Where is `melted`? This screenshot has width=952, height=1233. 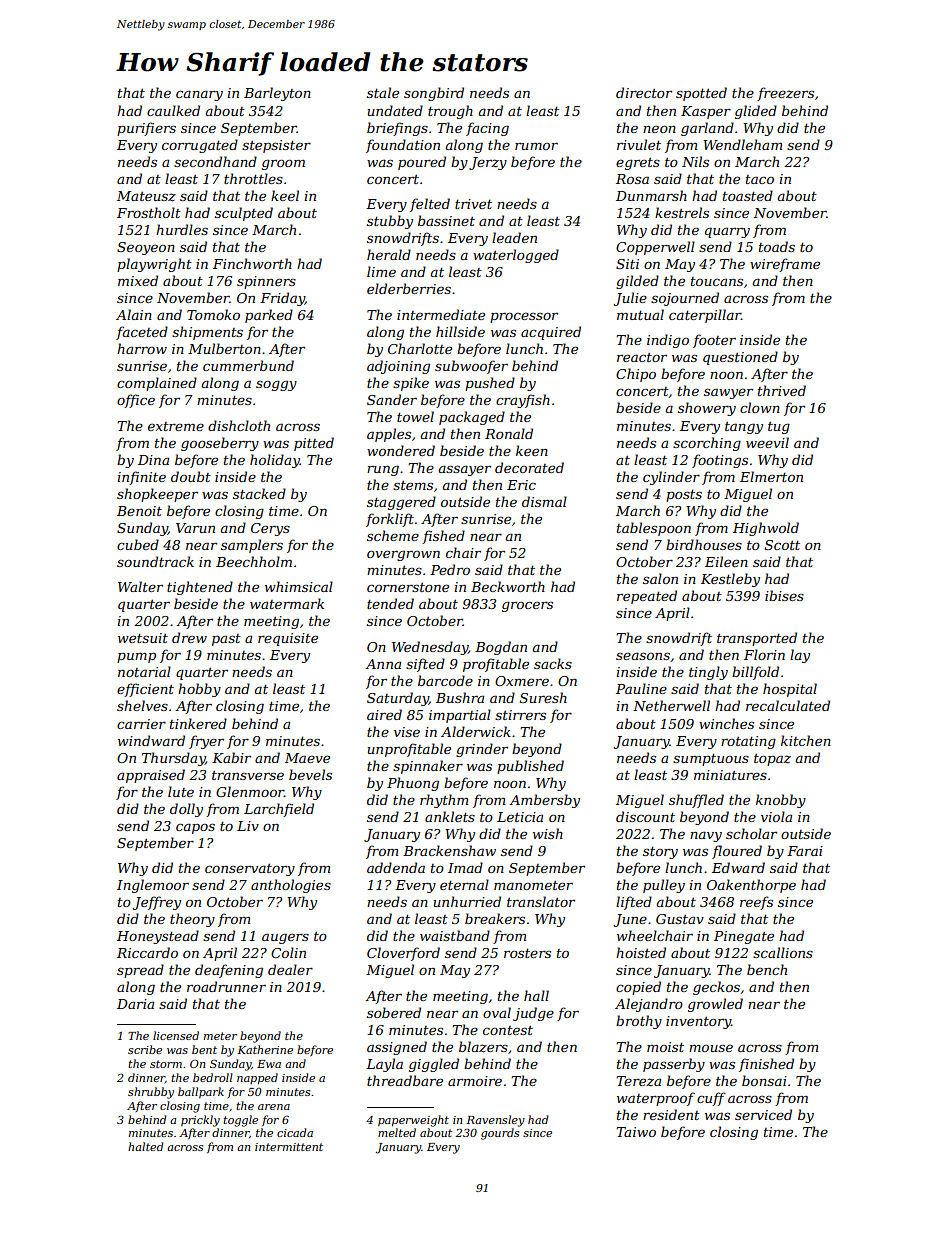 melted is located at coordinates (397, 1132).
